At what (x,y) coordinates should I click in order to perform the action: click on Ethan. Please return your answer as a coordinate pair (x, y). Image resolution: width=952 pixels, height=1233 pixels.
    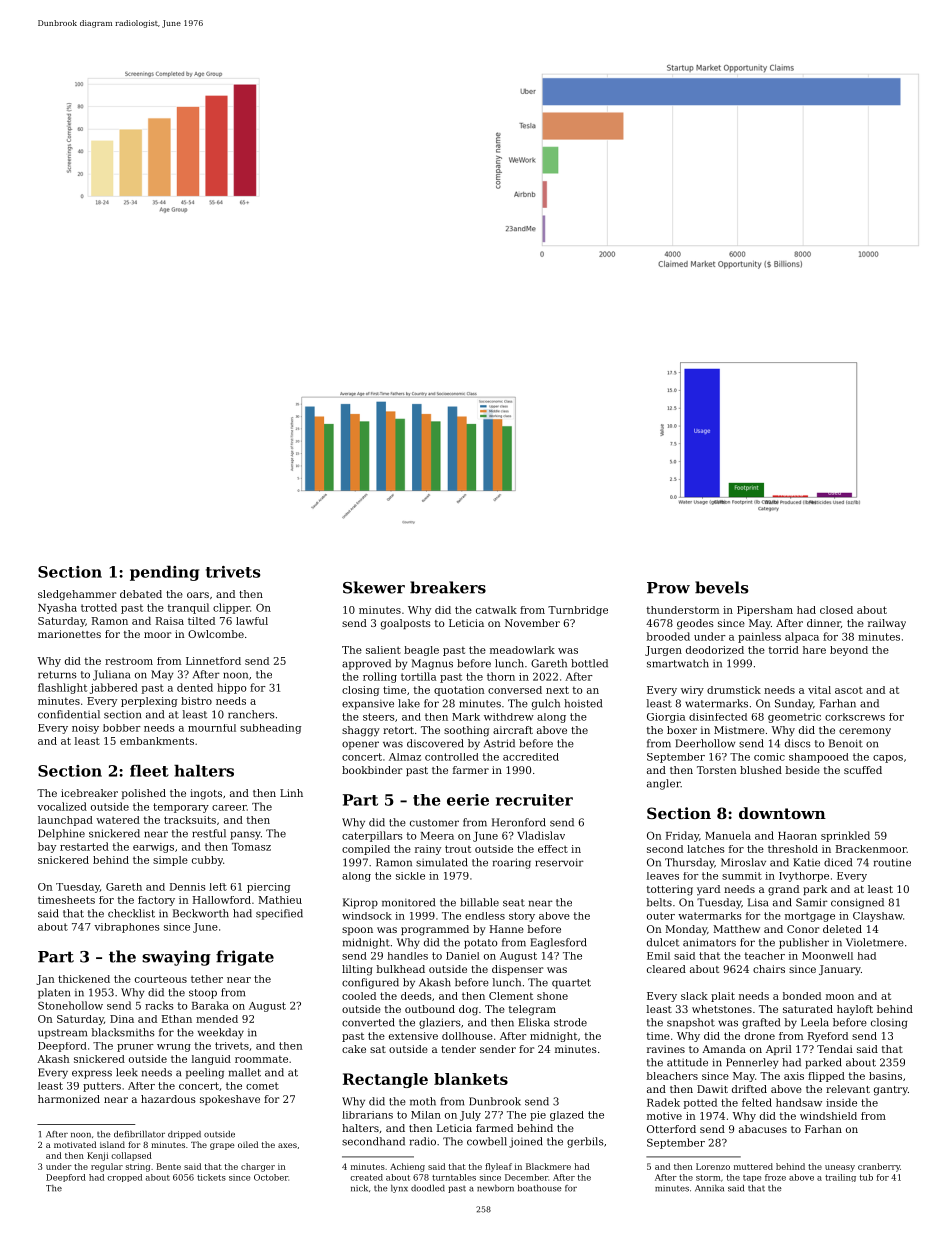
    Looking at the image, I should click on (177, 1019).
